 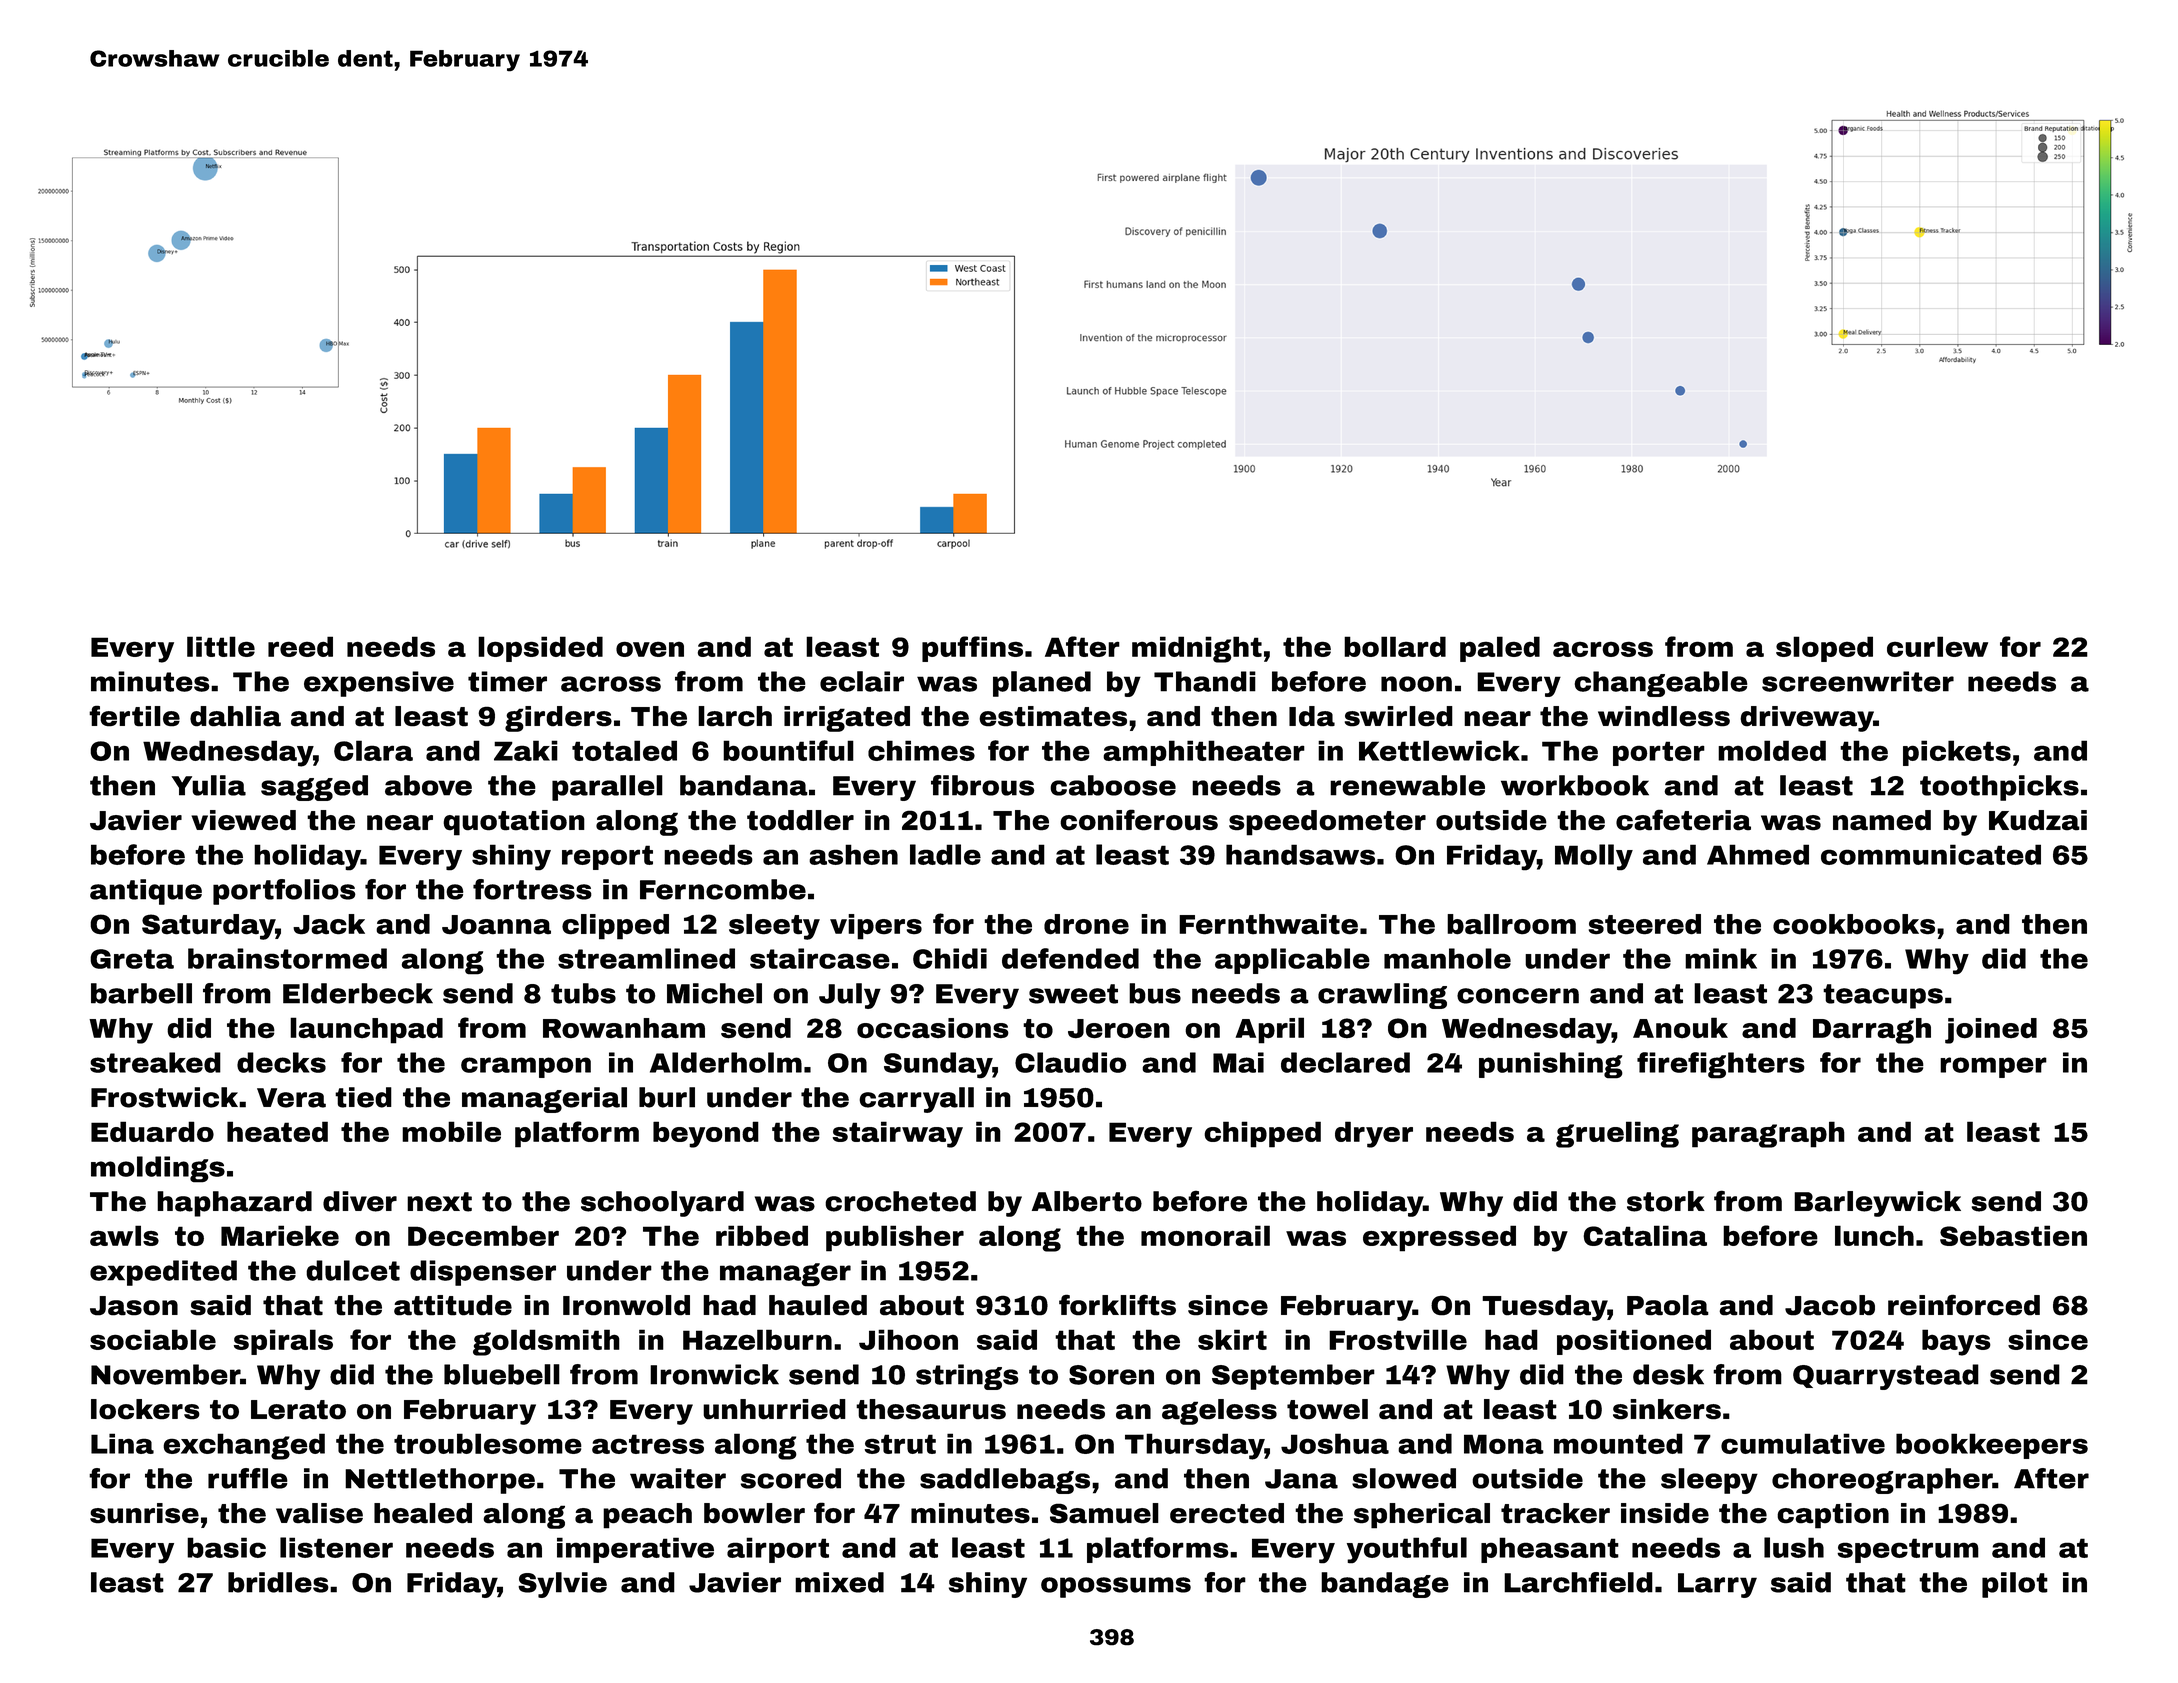 What do you see at coordinates (298, 1410) in the screenshot?
I see `Lerato` at bounding box center [298, 1410].
